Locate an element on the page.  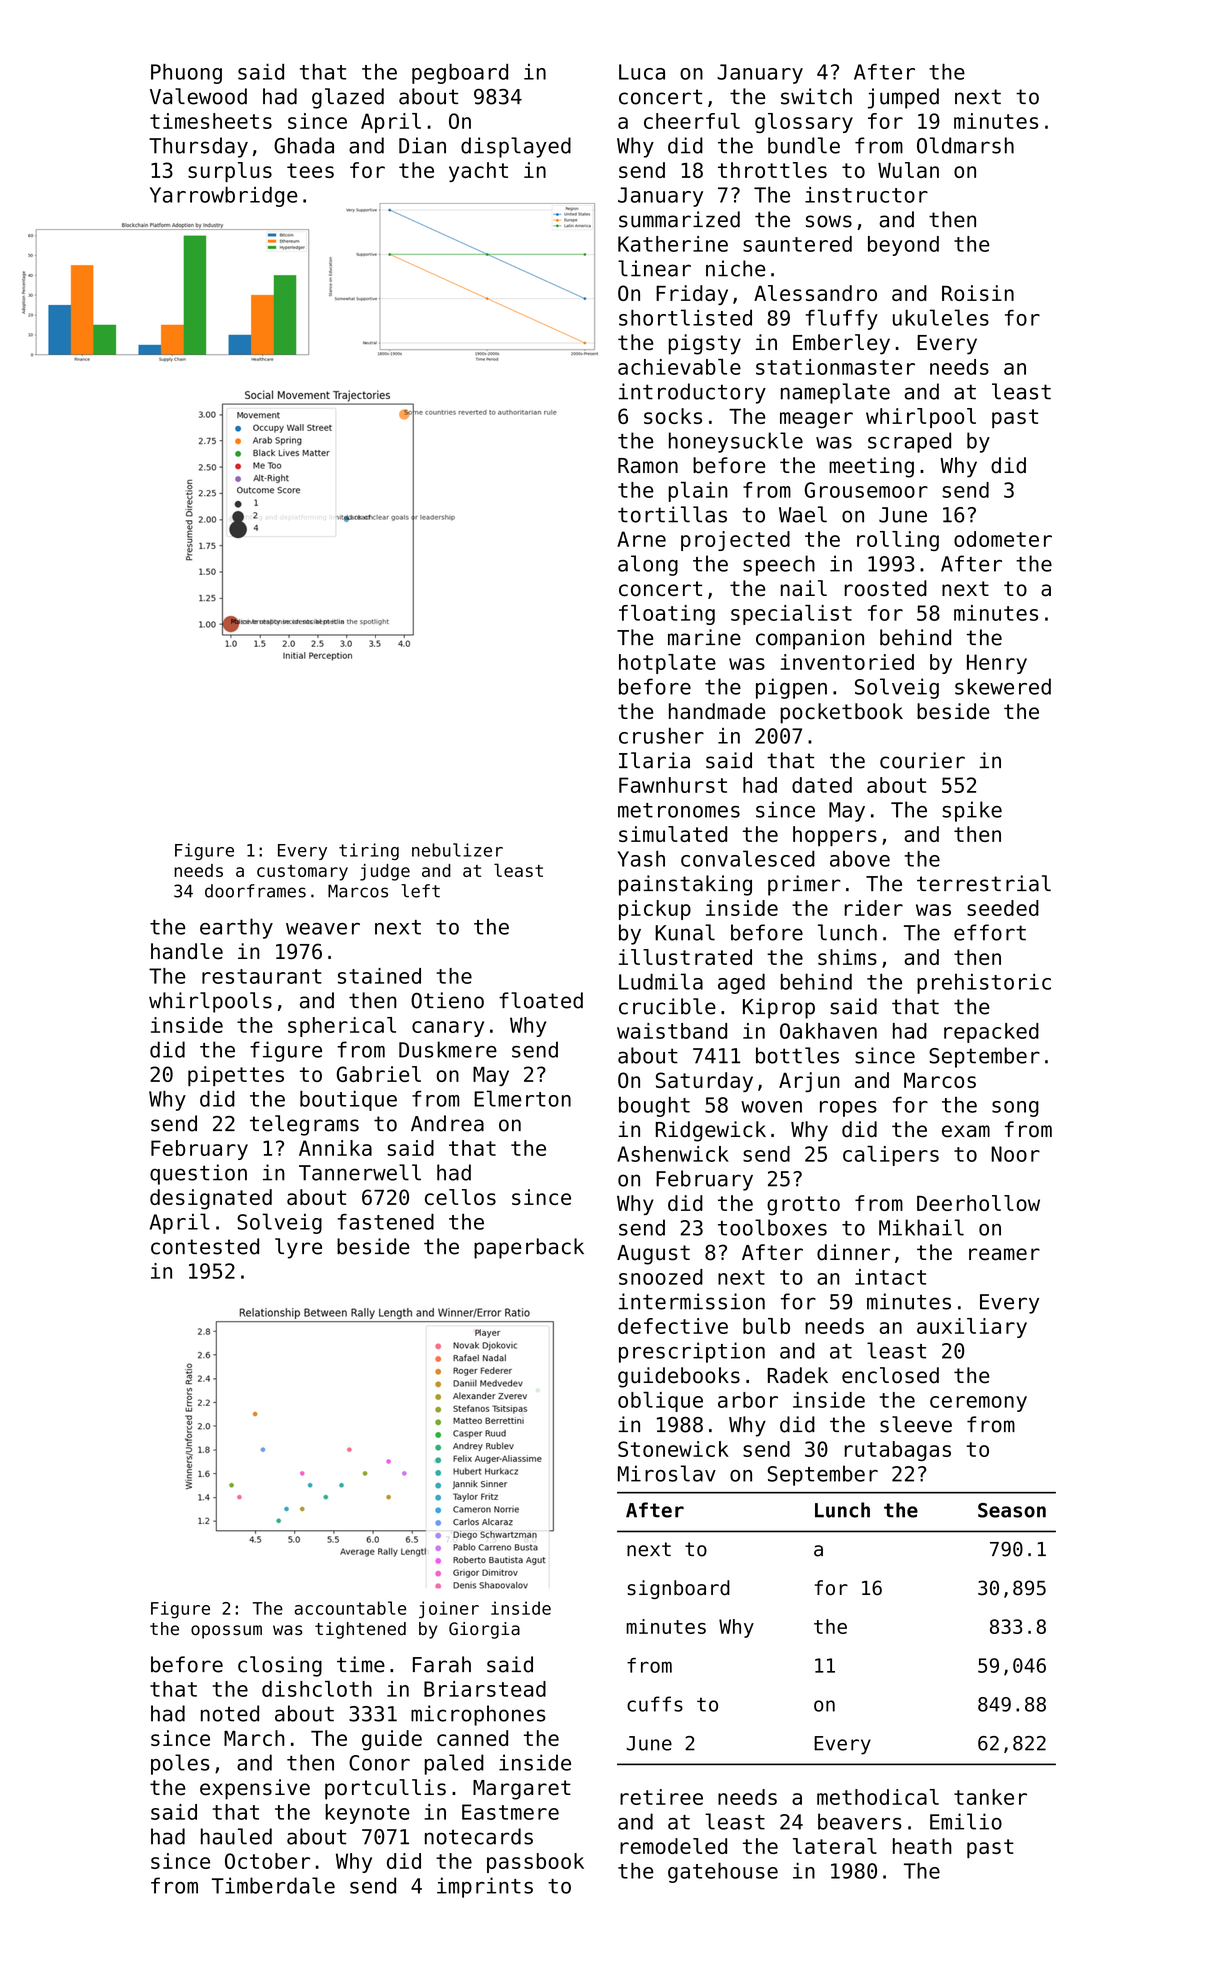
cuffs is located at coordinates (655, 1704).
